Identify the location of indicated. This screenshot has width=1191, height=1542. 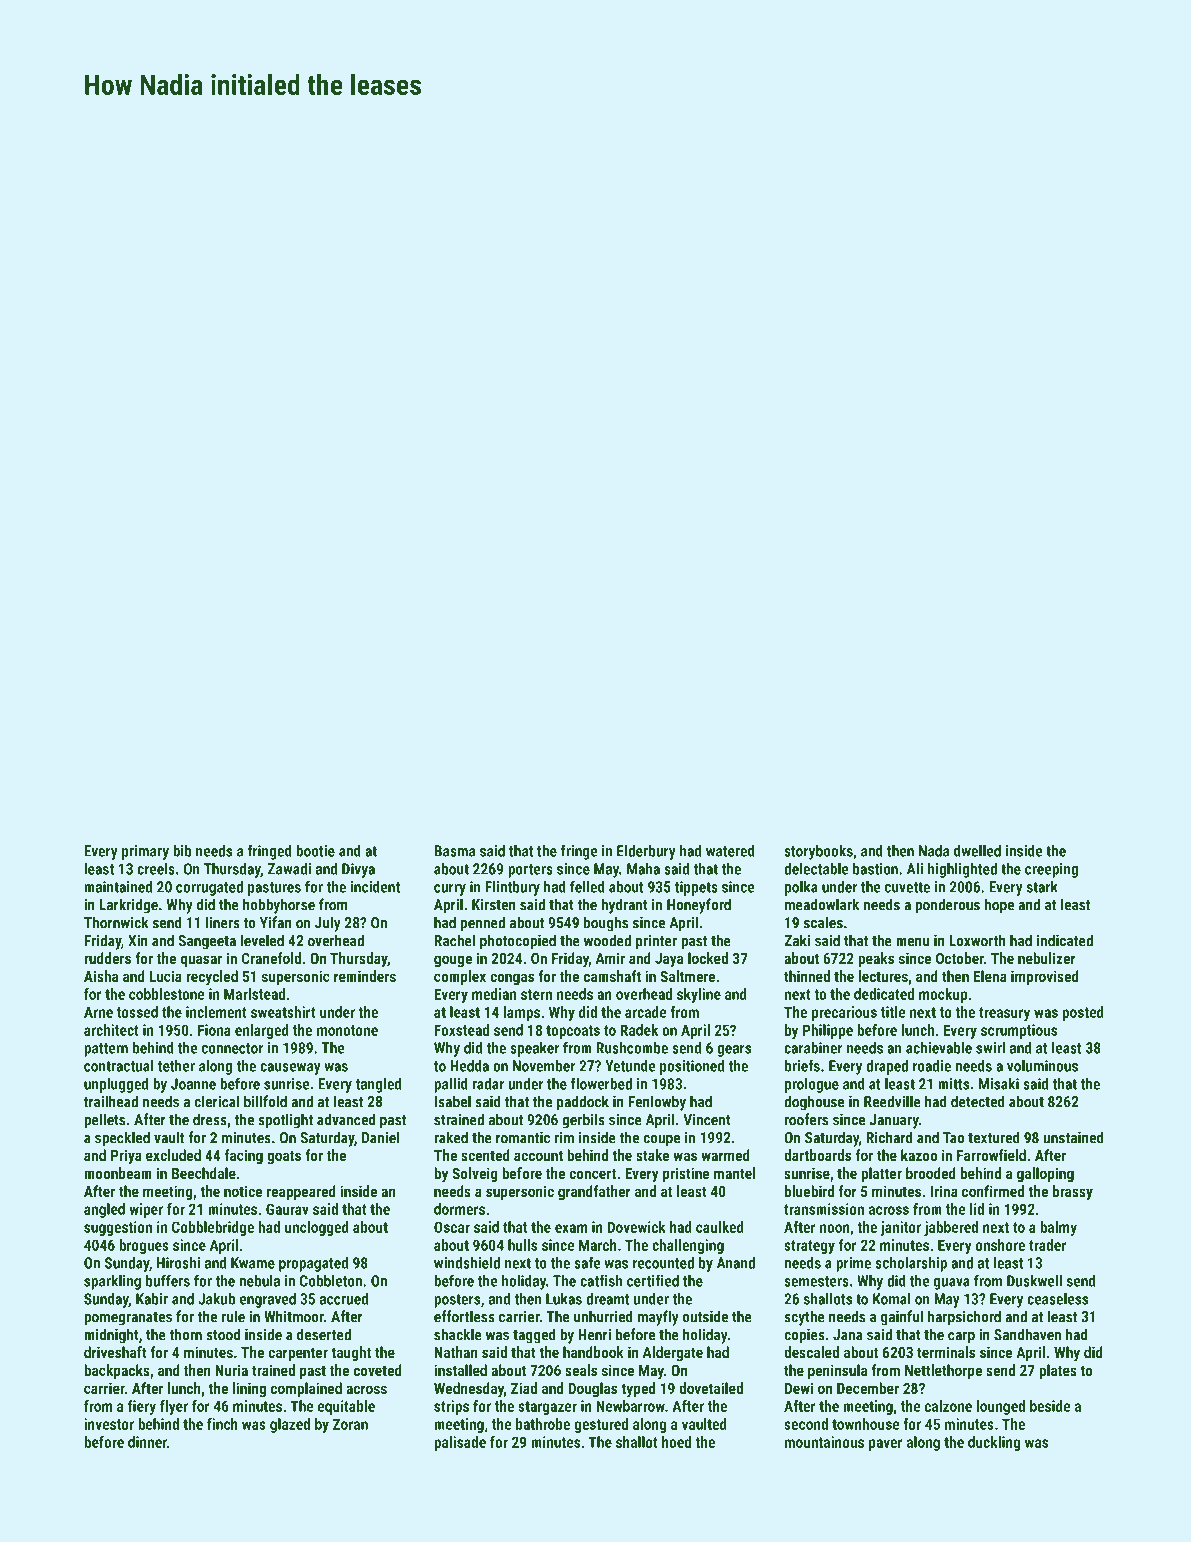
(1065, 940).
